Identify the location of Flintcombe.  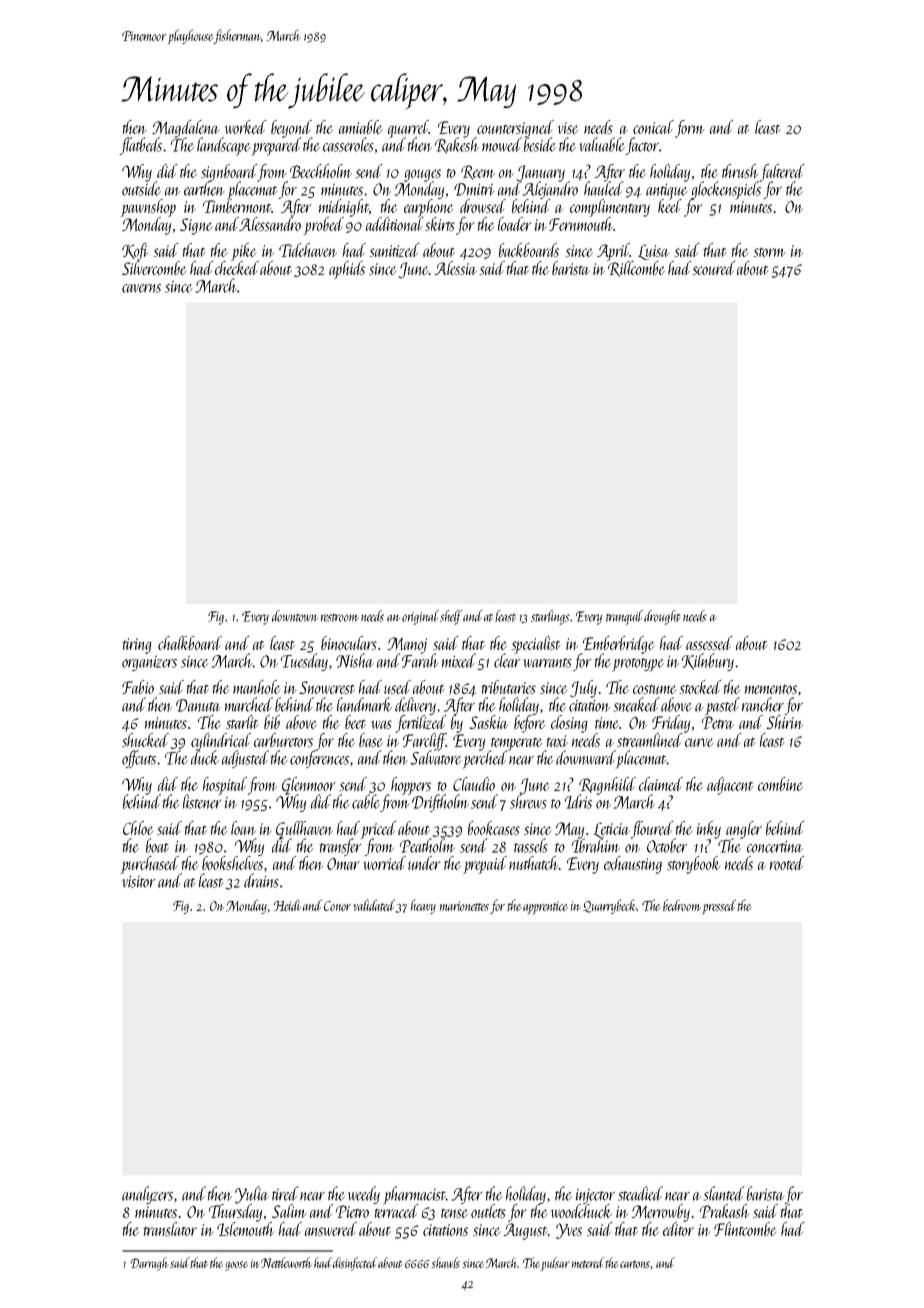
(745, 1229).
